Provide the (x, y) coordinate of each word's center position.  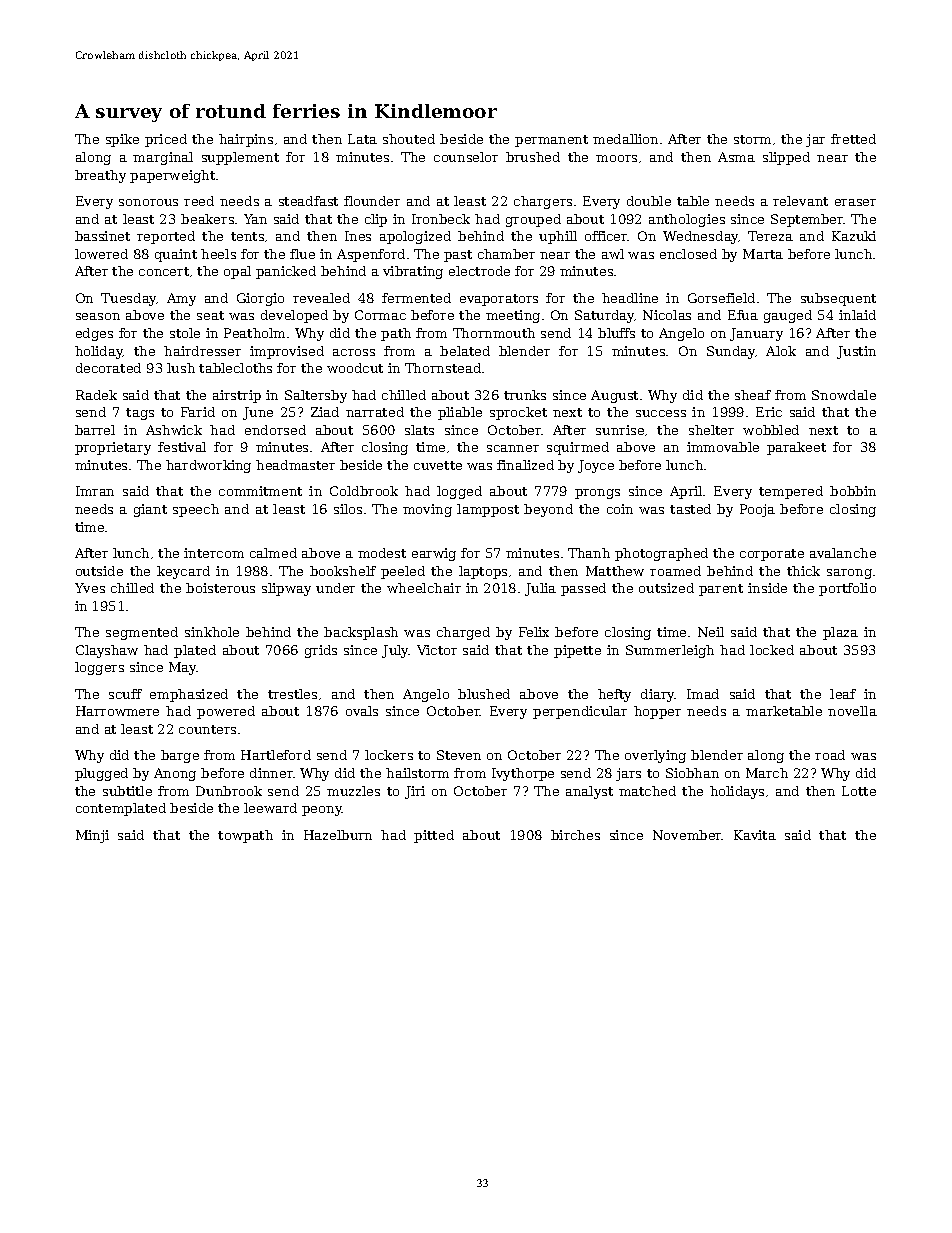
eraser (855, 202)
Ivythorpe (523, 774)
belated (465, 351)
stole (185, 333)
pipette (577, 651)
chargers (543, 202)
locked (772, 650)
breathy (100, 176)
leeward (270, 808)
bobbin (853, 491)
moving (427, 510)
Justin (856, 352)
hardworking (208, 466)
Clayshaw (107, 651)
